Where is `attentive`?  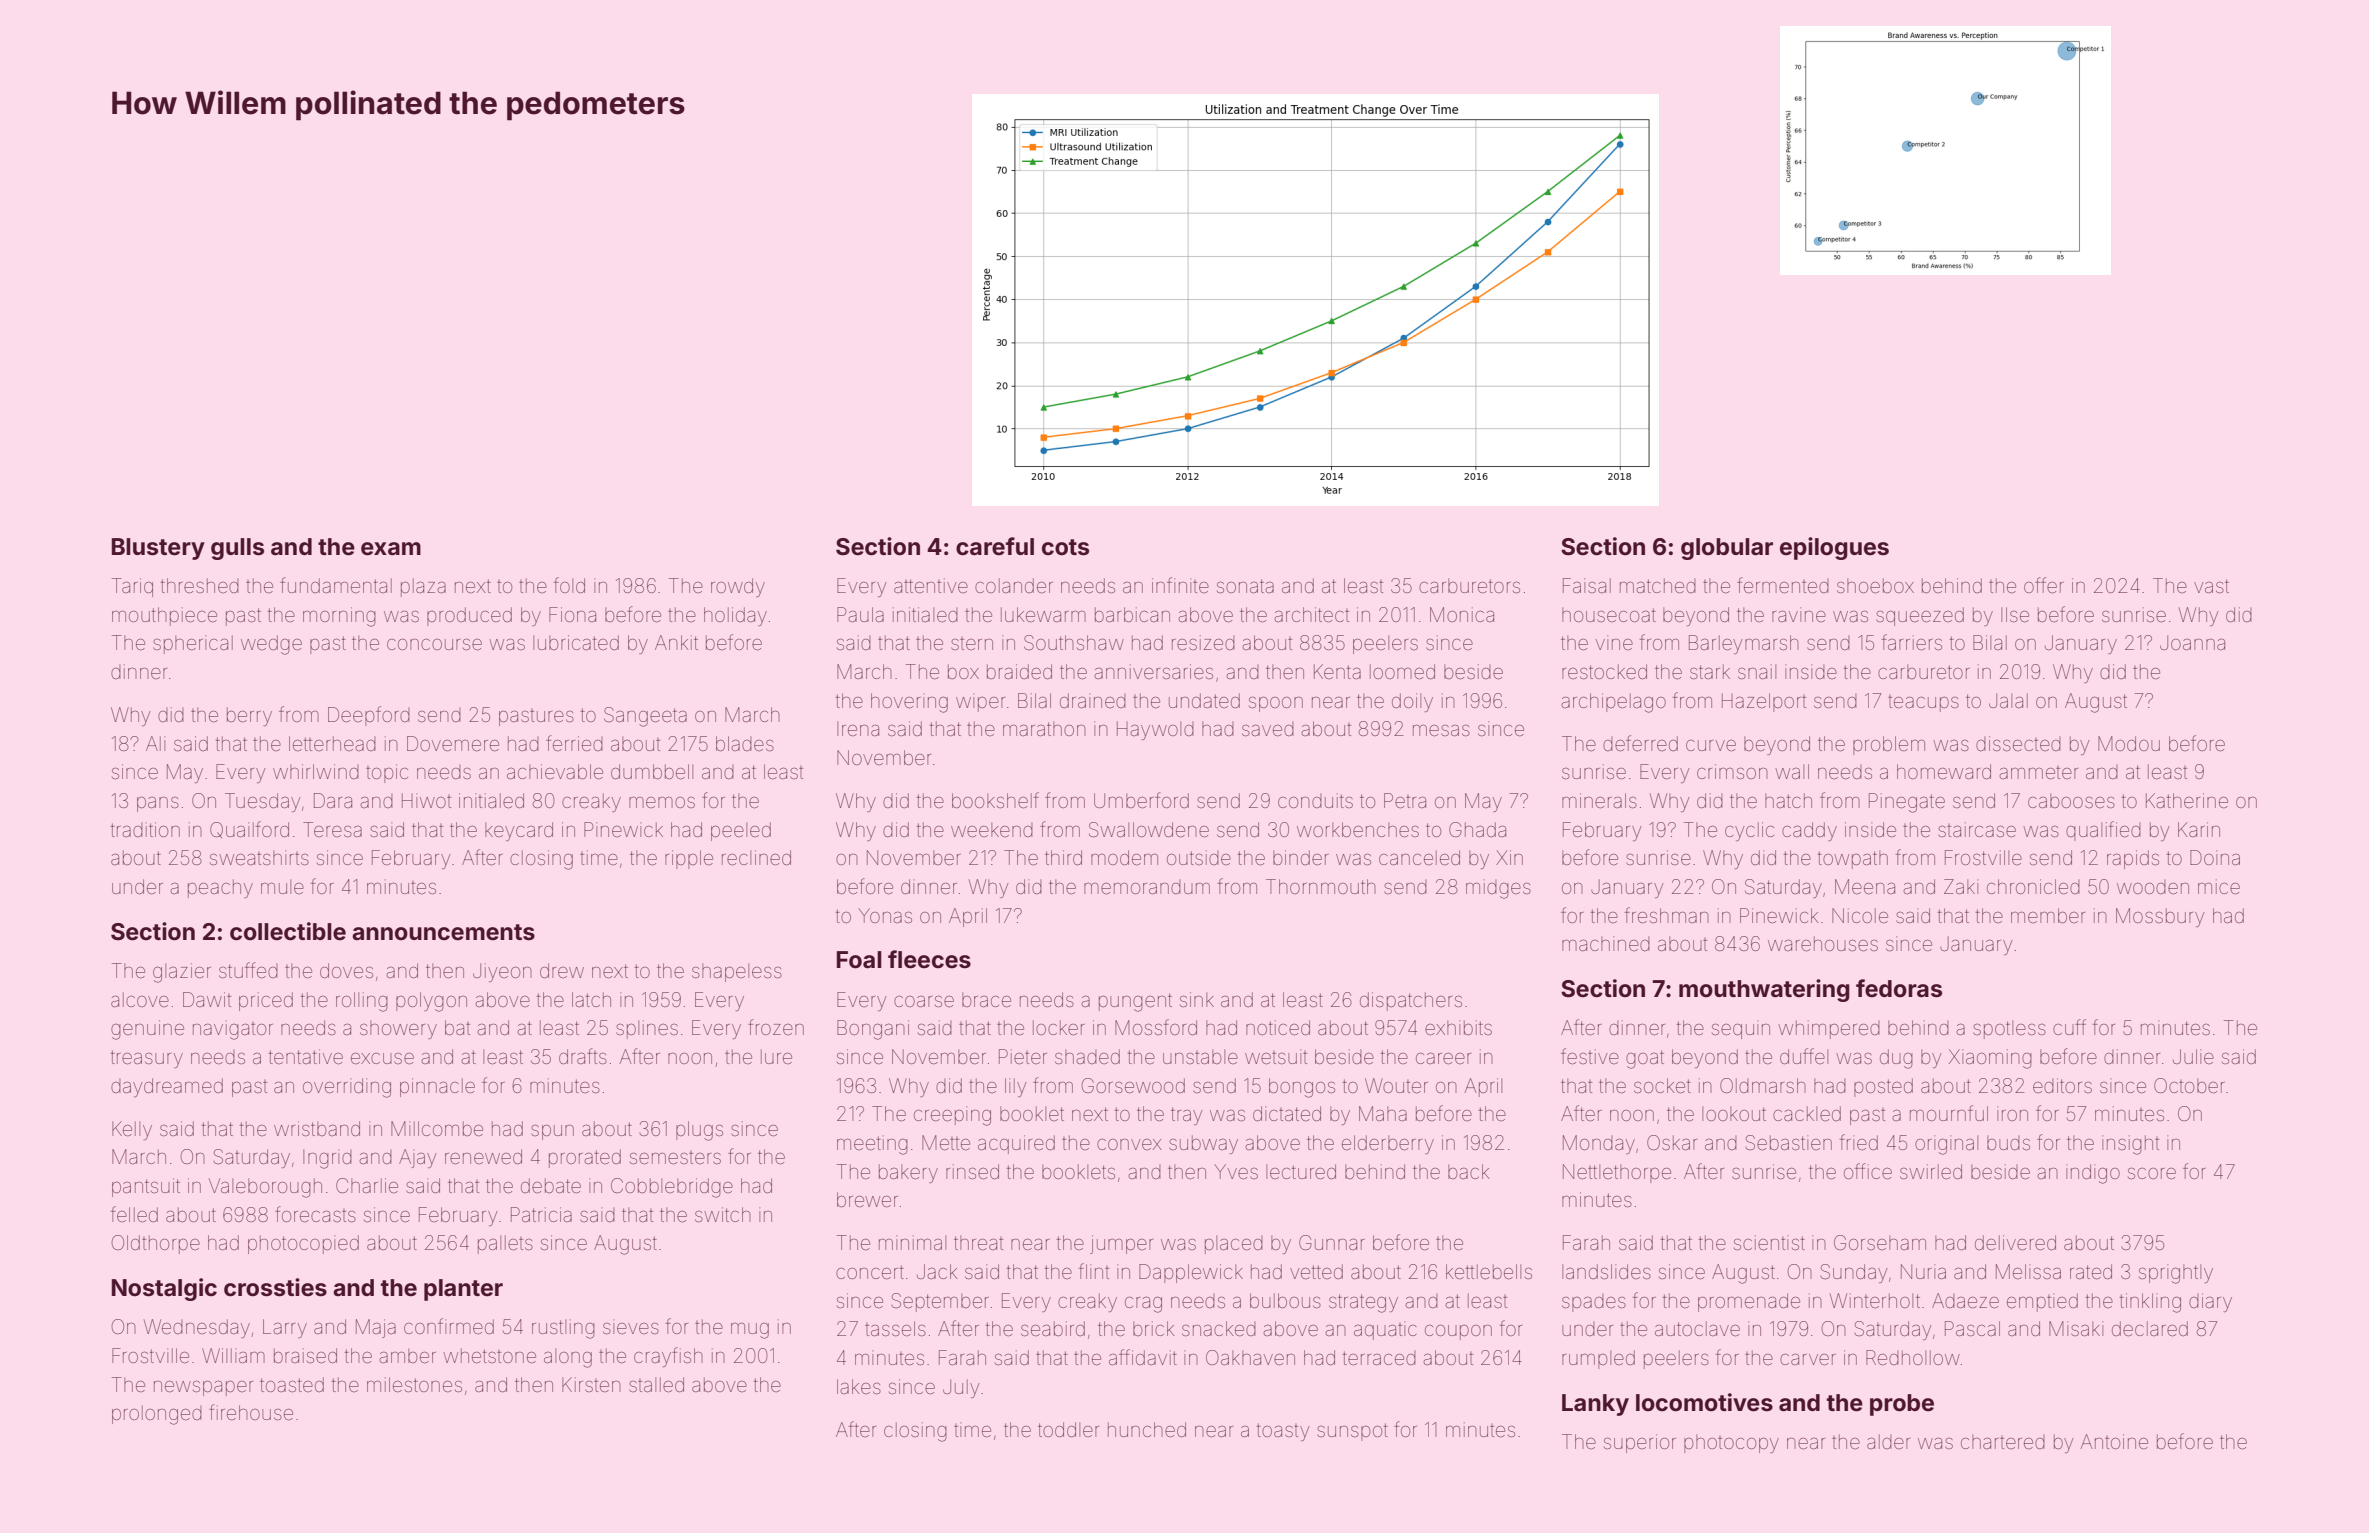 attentive is located at coordinates (931, 585).
